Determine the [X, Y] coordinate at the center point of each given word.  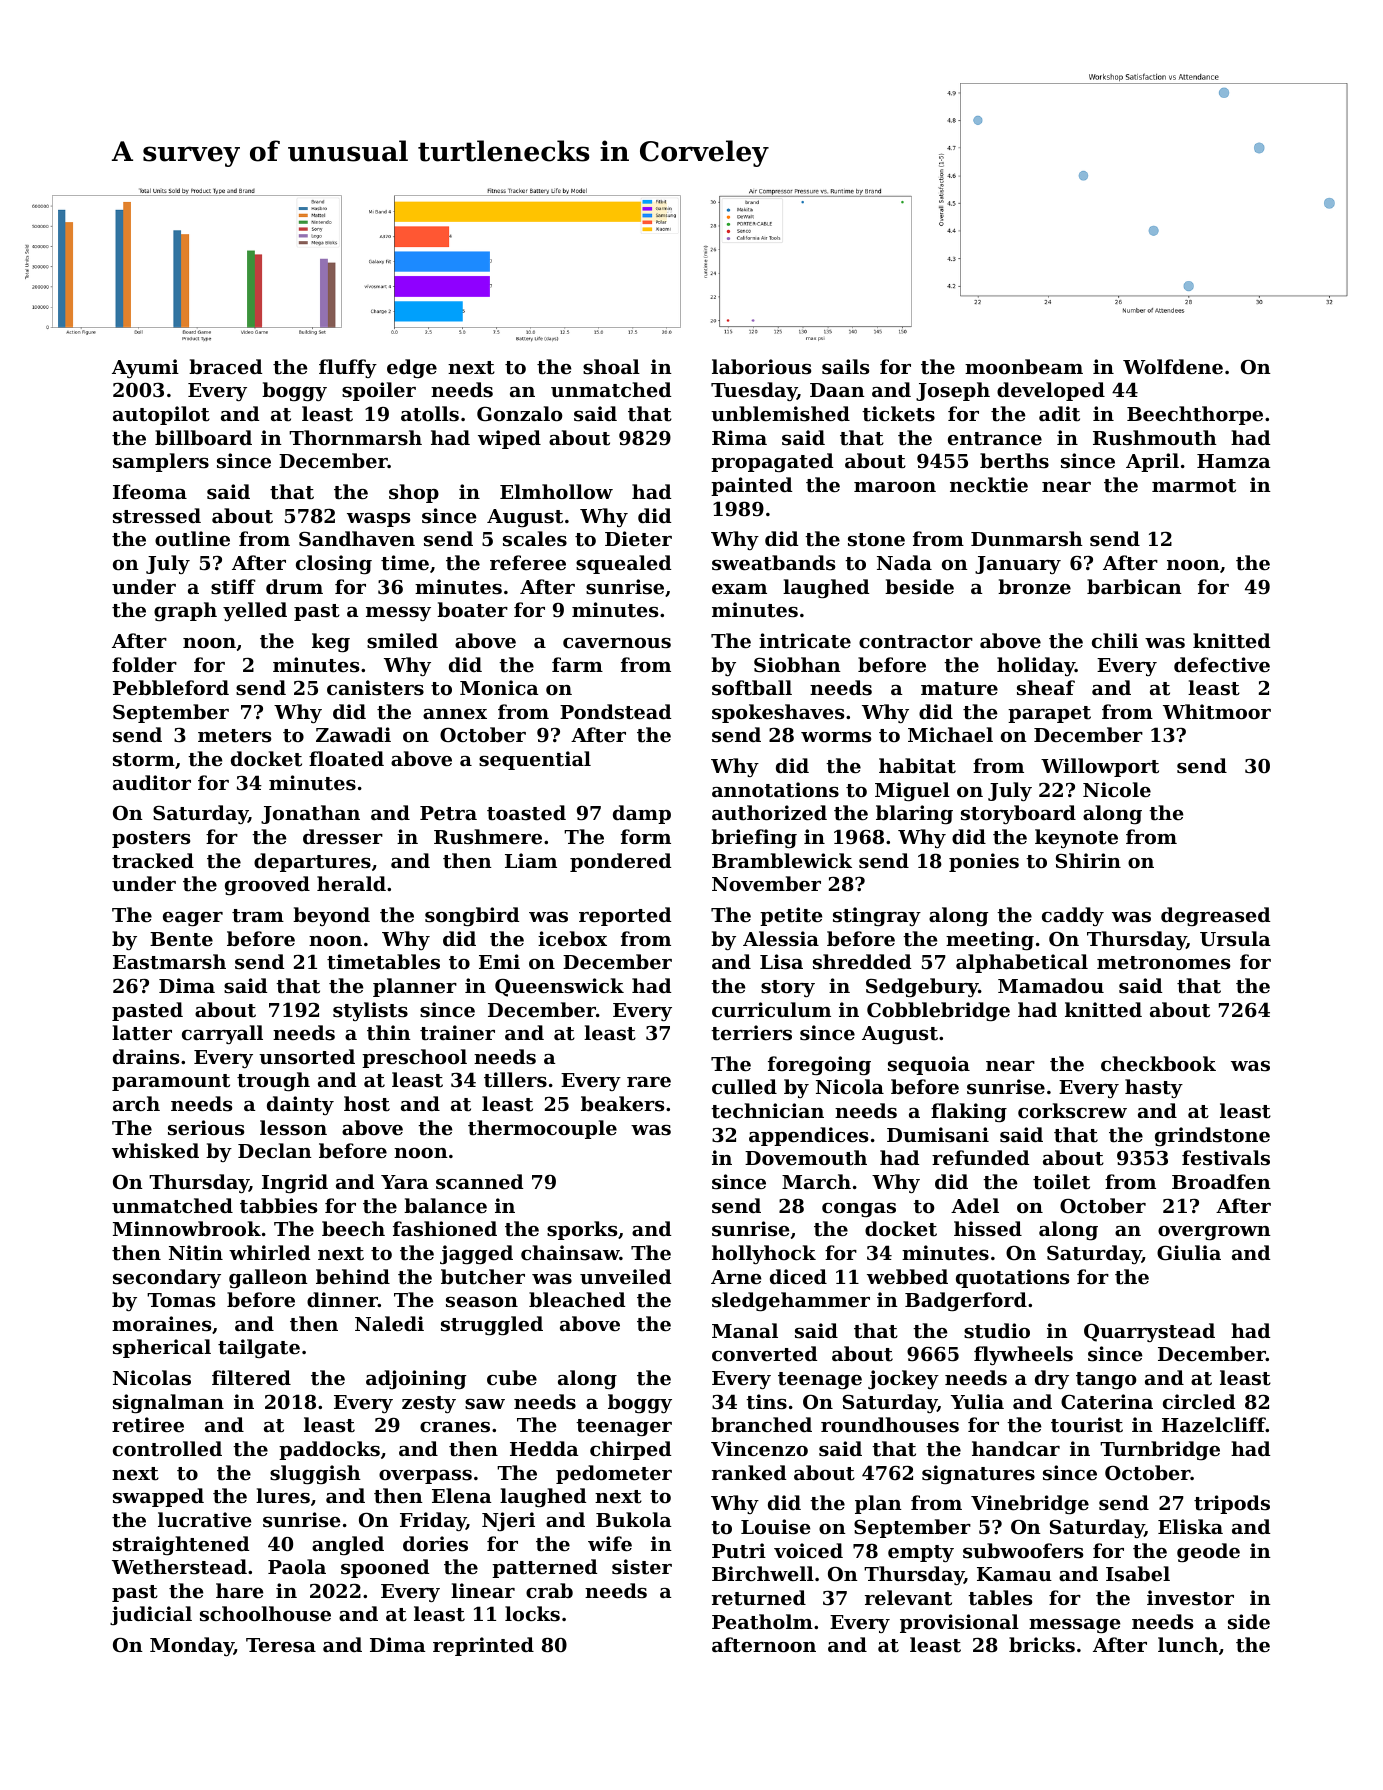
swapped [158, 1497]
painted [751, 486]
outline [192, 538]
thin [389, 1032]
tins [766, 1402]
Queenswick [559, 987]
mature [959, 689]
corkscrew [1072, 1111]
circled [1199, 1401]
